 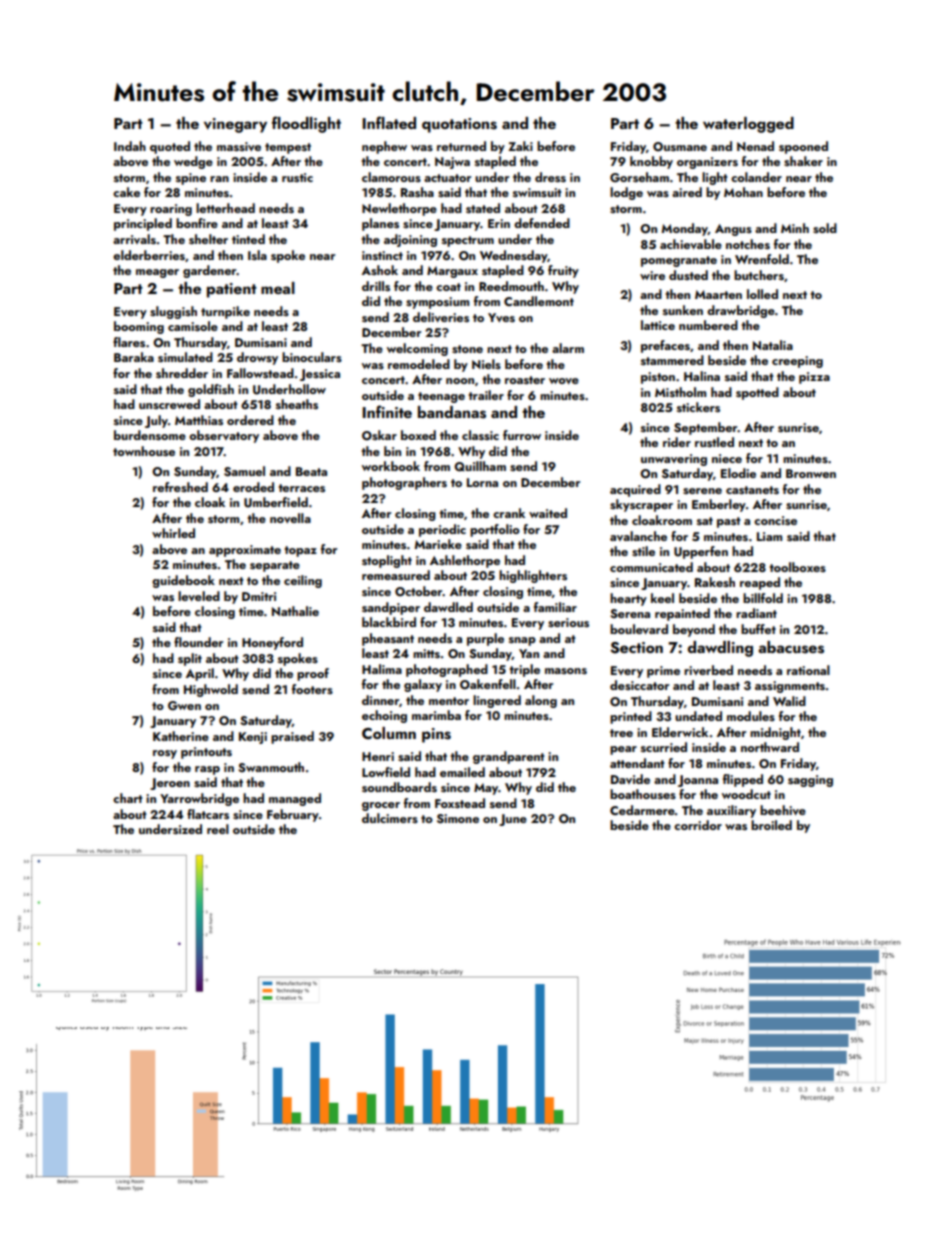 I want to click on toolboxes, so click(x=797, y=567).
